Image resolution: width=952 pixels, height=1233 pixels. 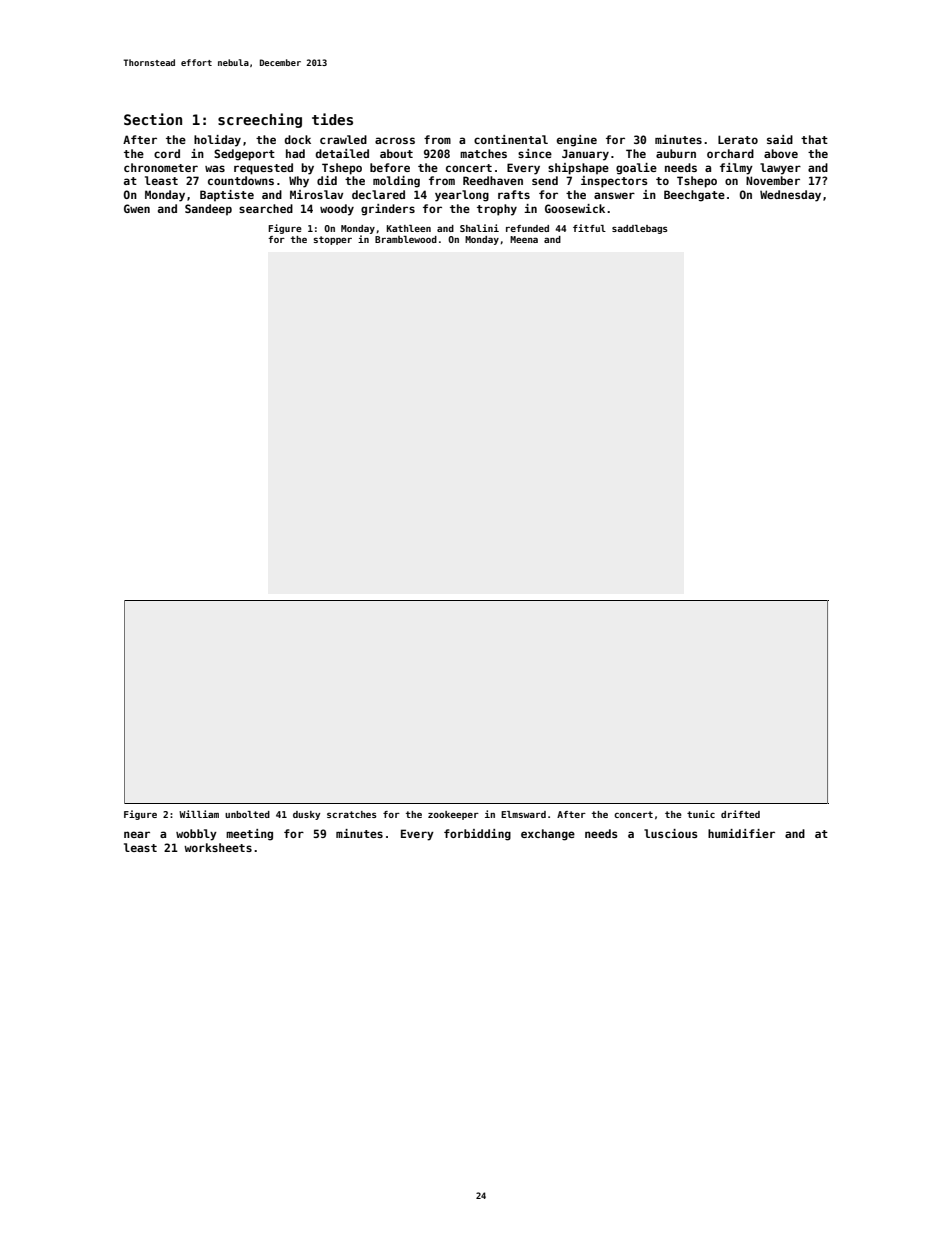 What do you see at coordinates (453, 815) in the page?
I see `zookeeper` at bounding box center [453, 815].
